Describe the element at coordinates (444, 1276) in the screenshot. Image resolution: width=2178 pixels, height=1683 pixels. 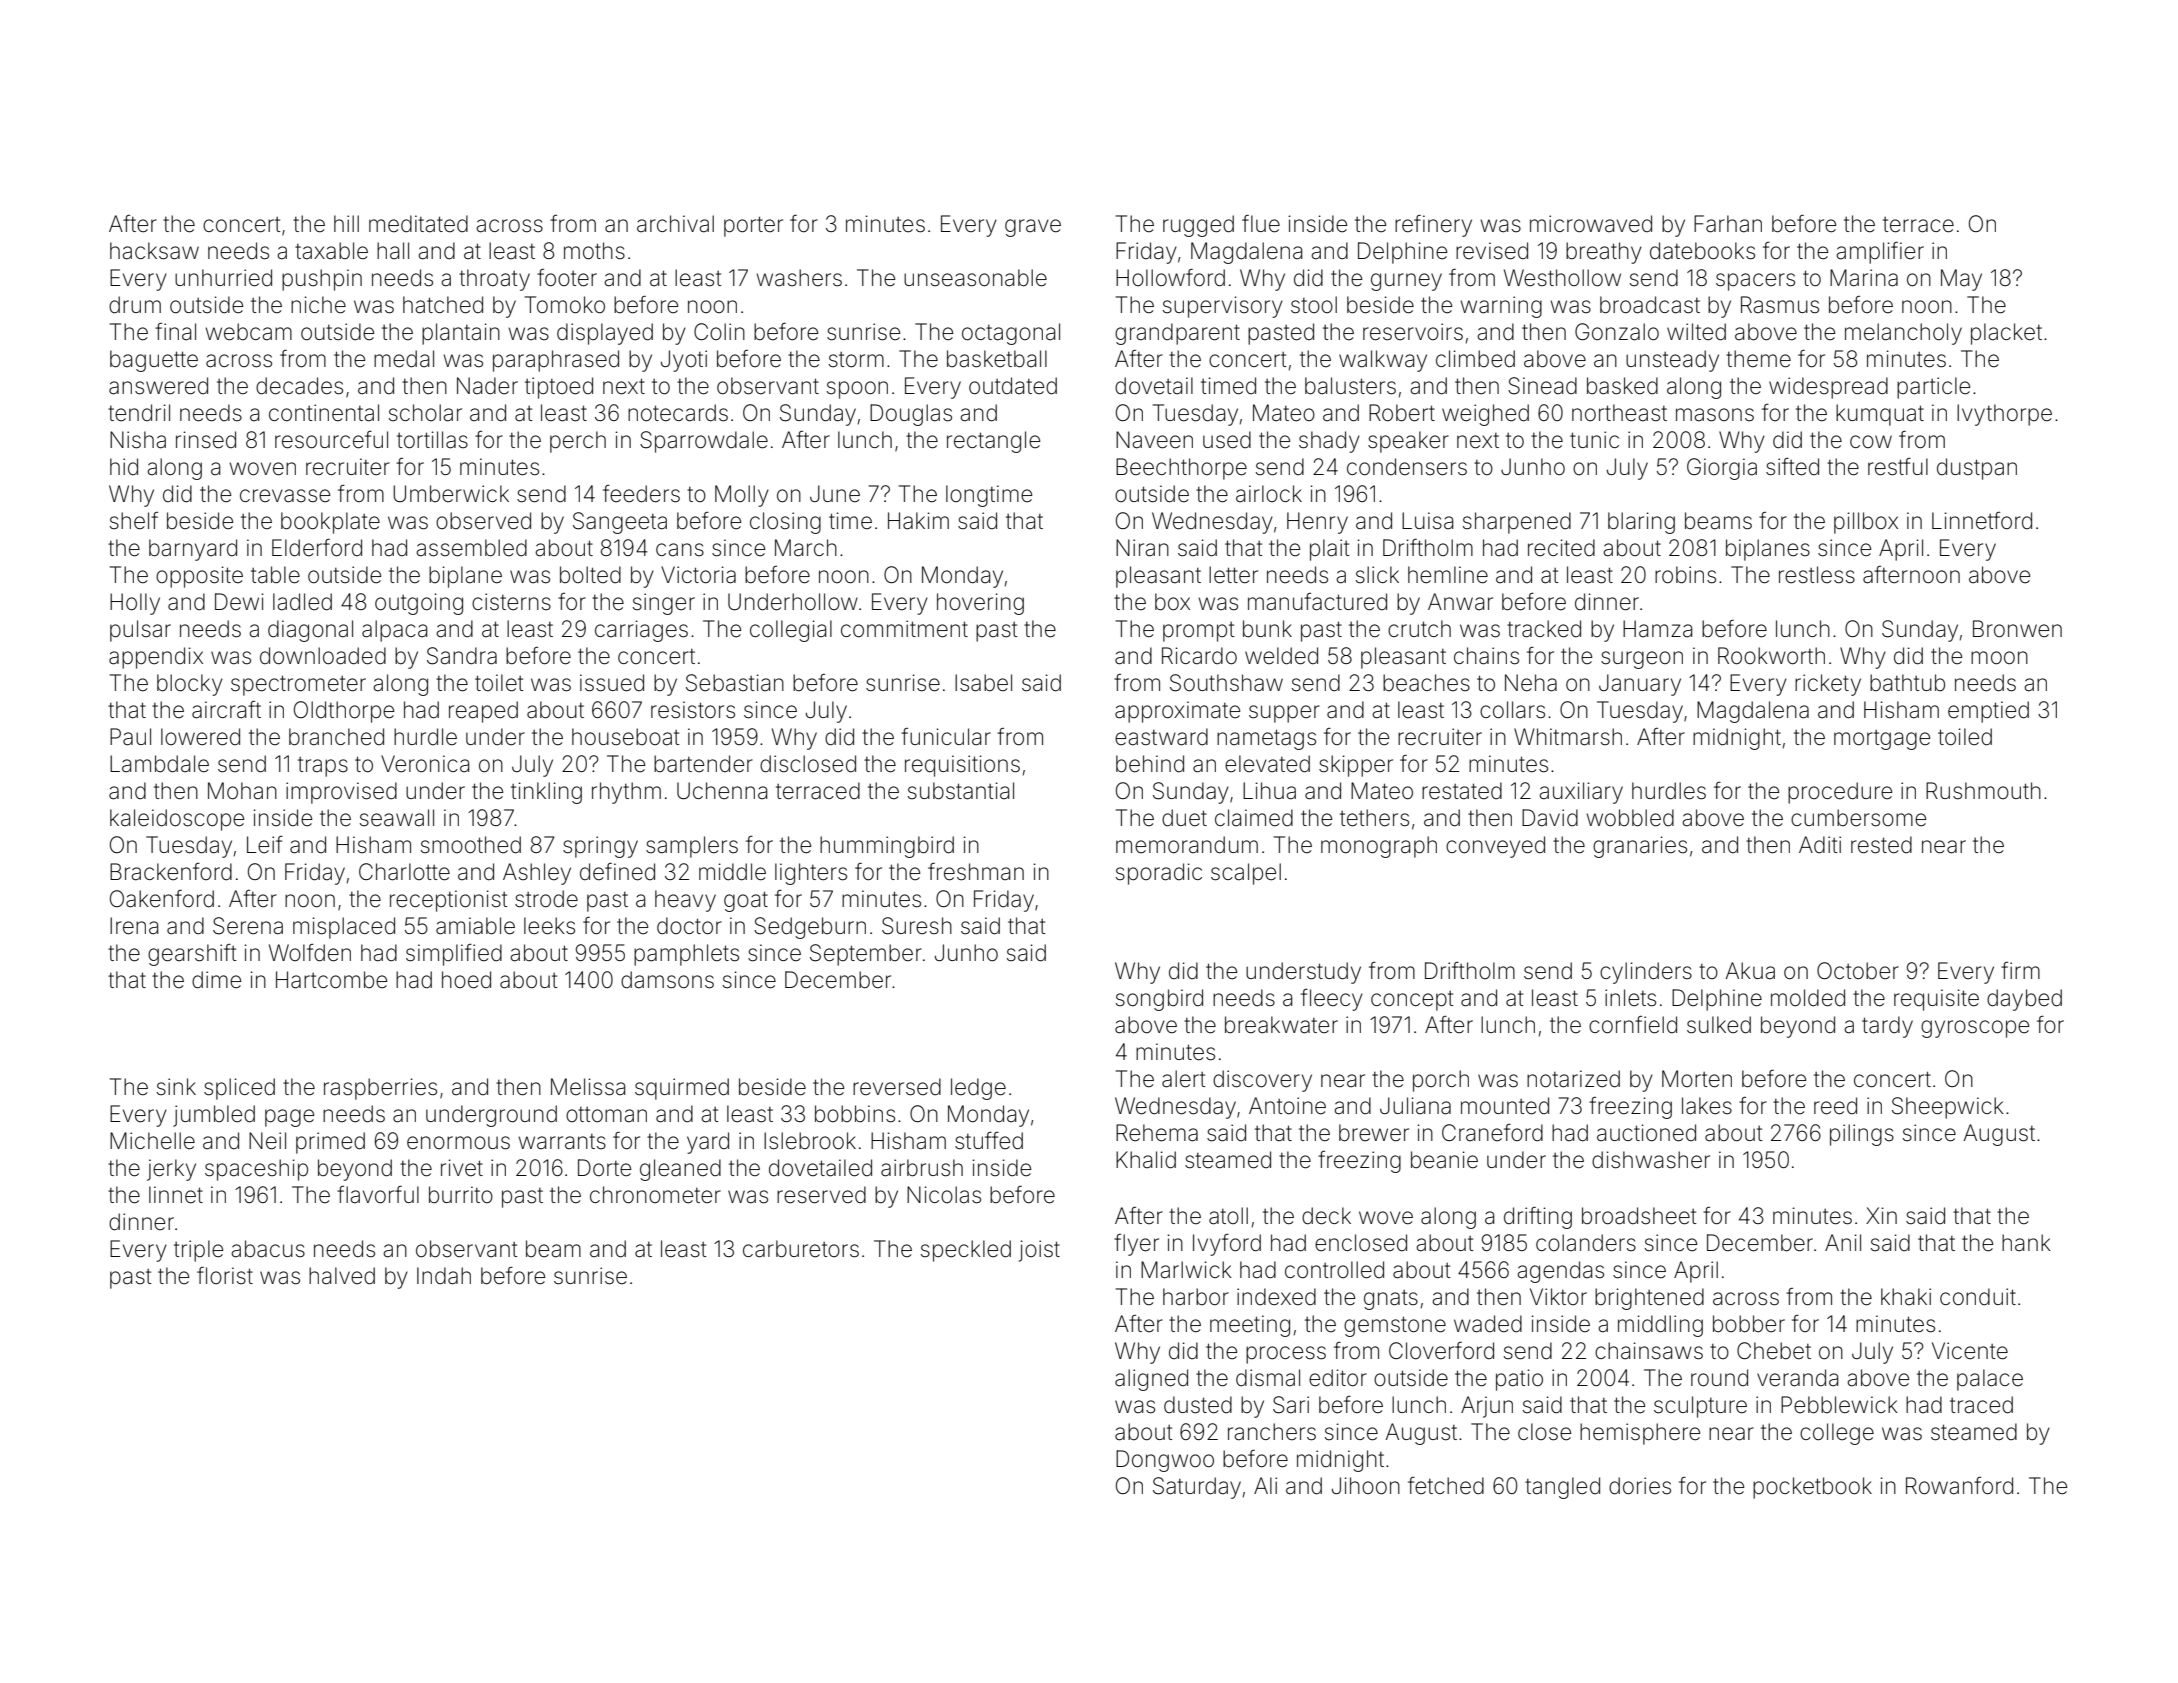
I see `Indah` at that location.
